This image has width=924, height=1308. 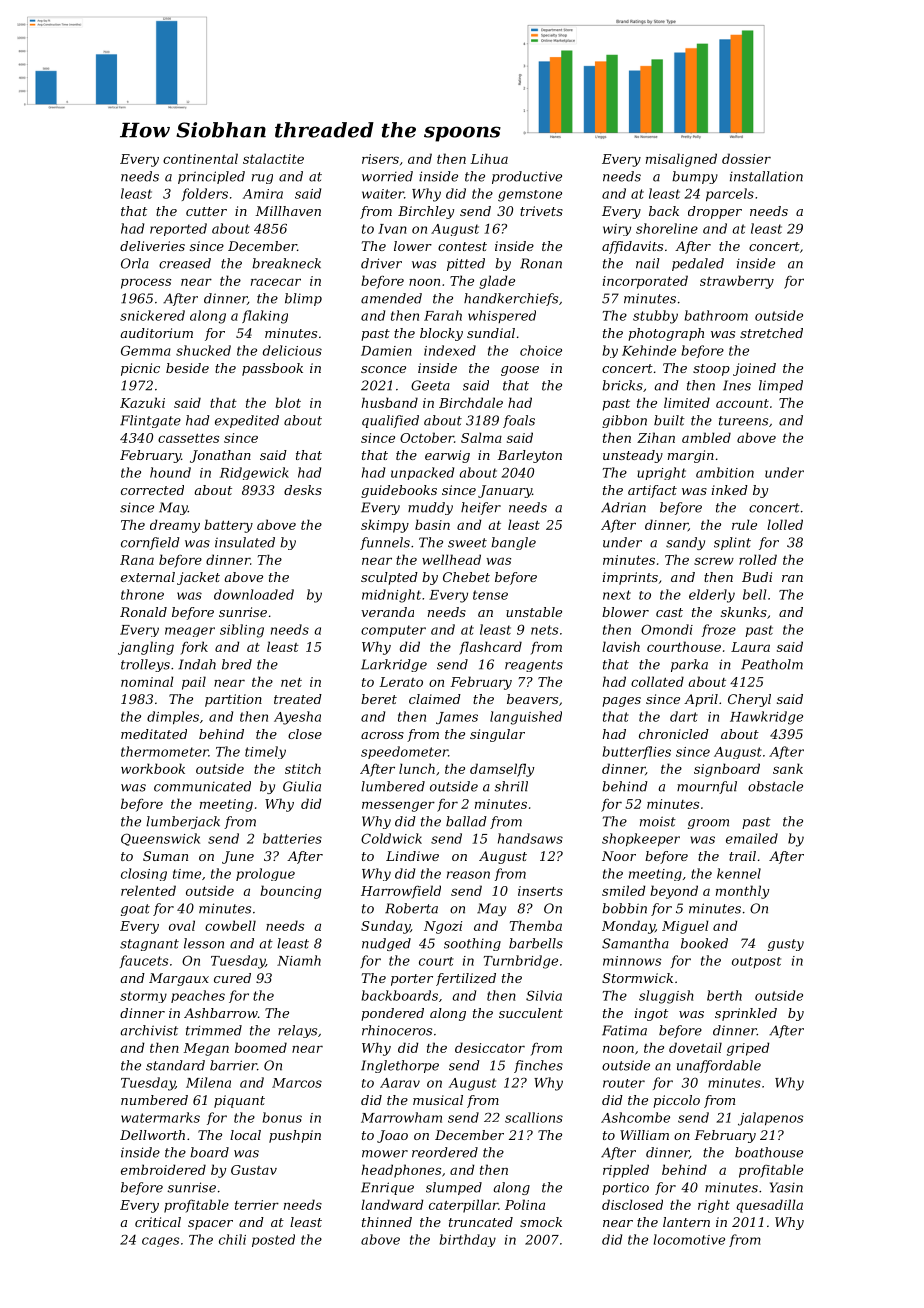 I want to click on misaligned, so click(x=681, y=160).
